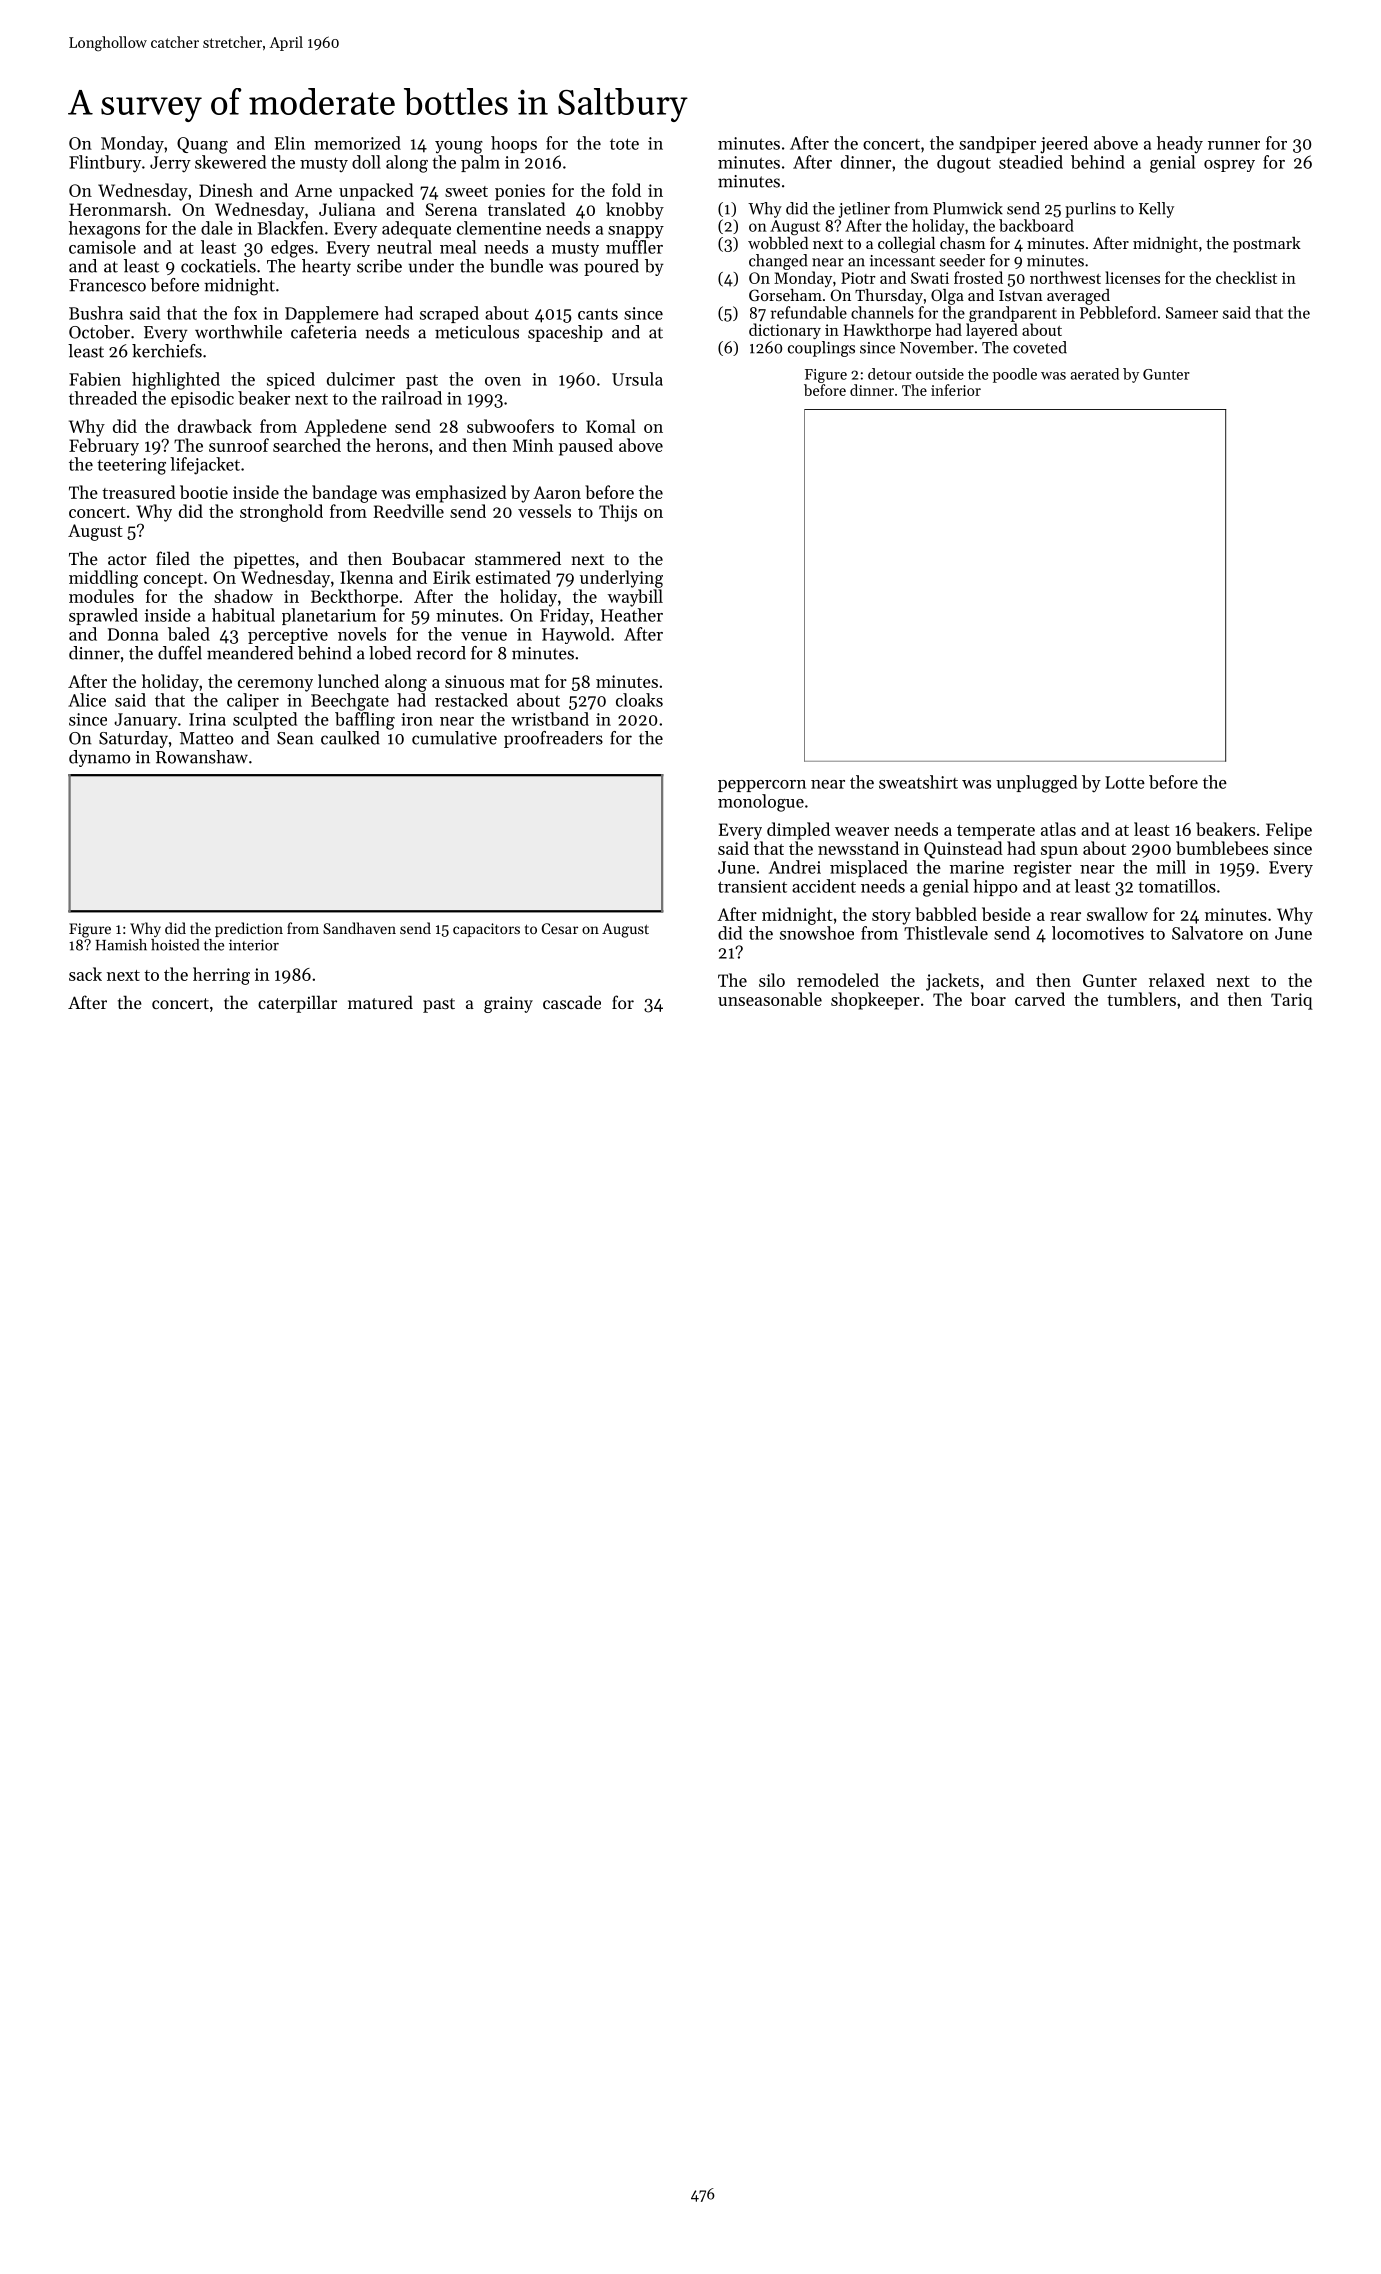 The width and height of the screenshot is (1381, 2274). Describe the element at coordinates (572, 1002) in the screenshot. I see `cascade` at that location.
